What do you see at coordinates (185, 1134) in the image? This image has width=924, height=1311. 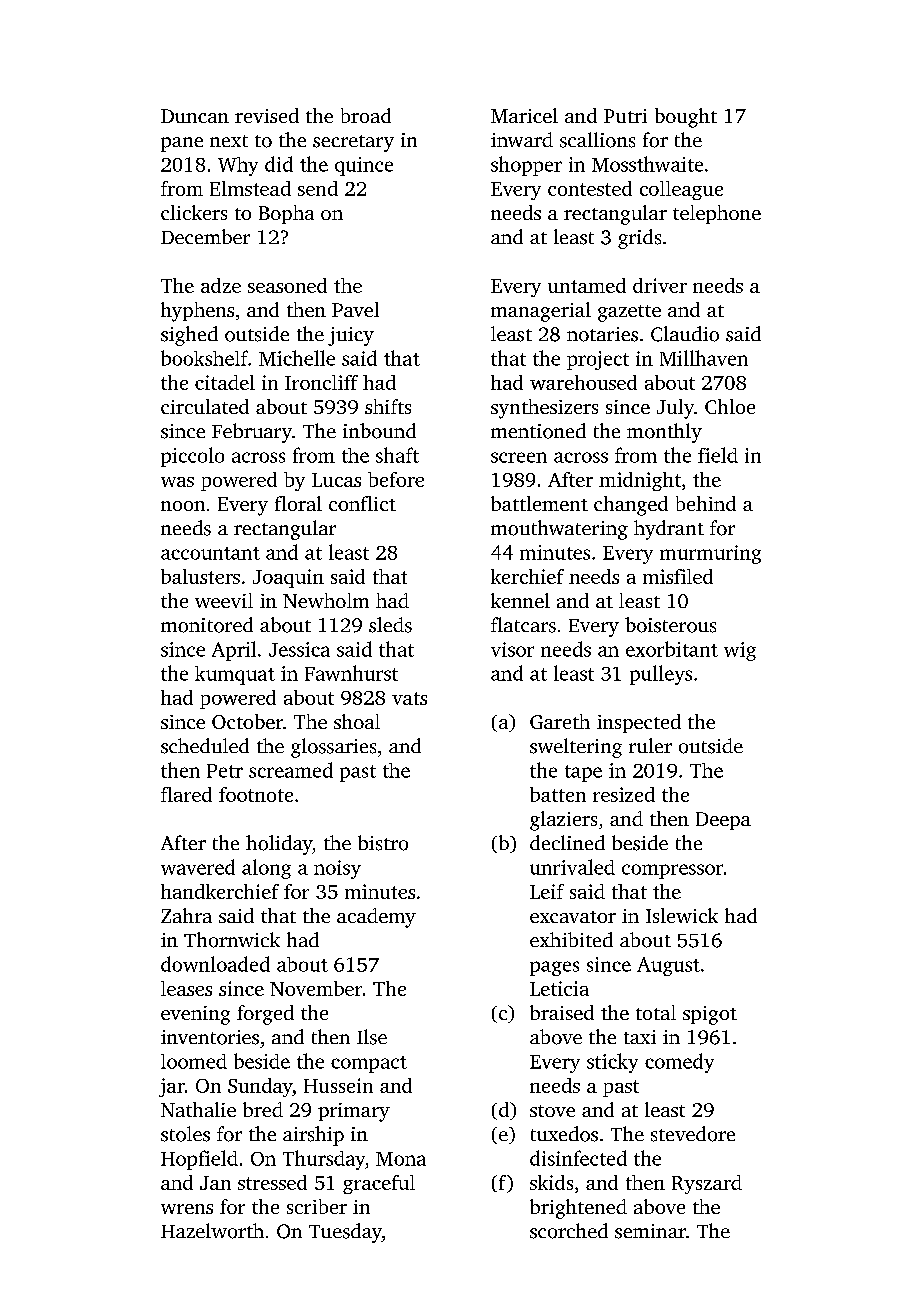 I see `stoles` at bounding box center [185, 1134].
